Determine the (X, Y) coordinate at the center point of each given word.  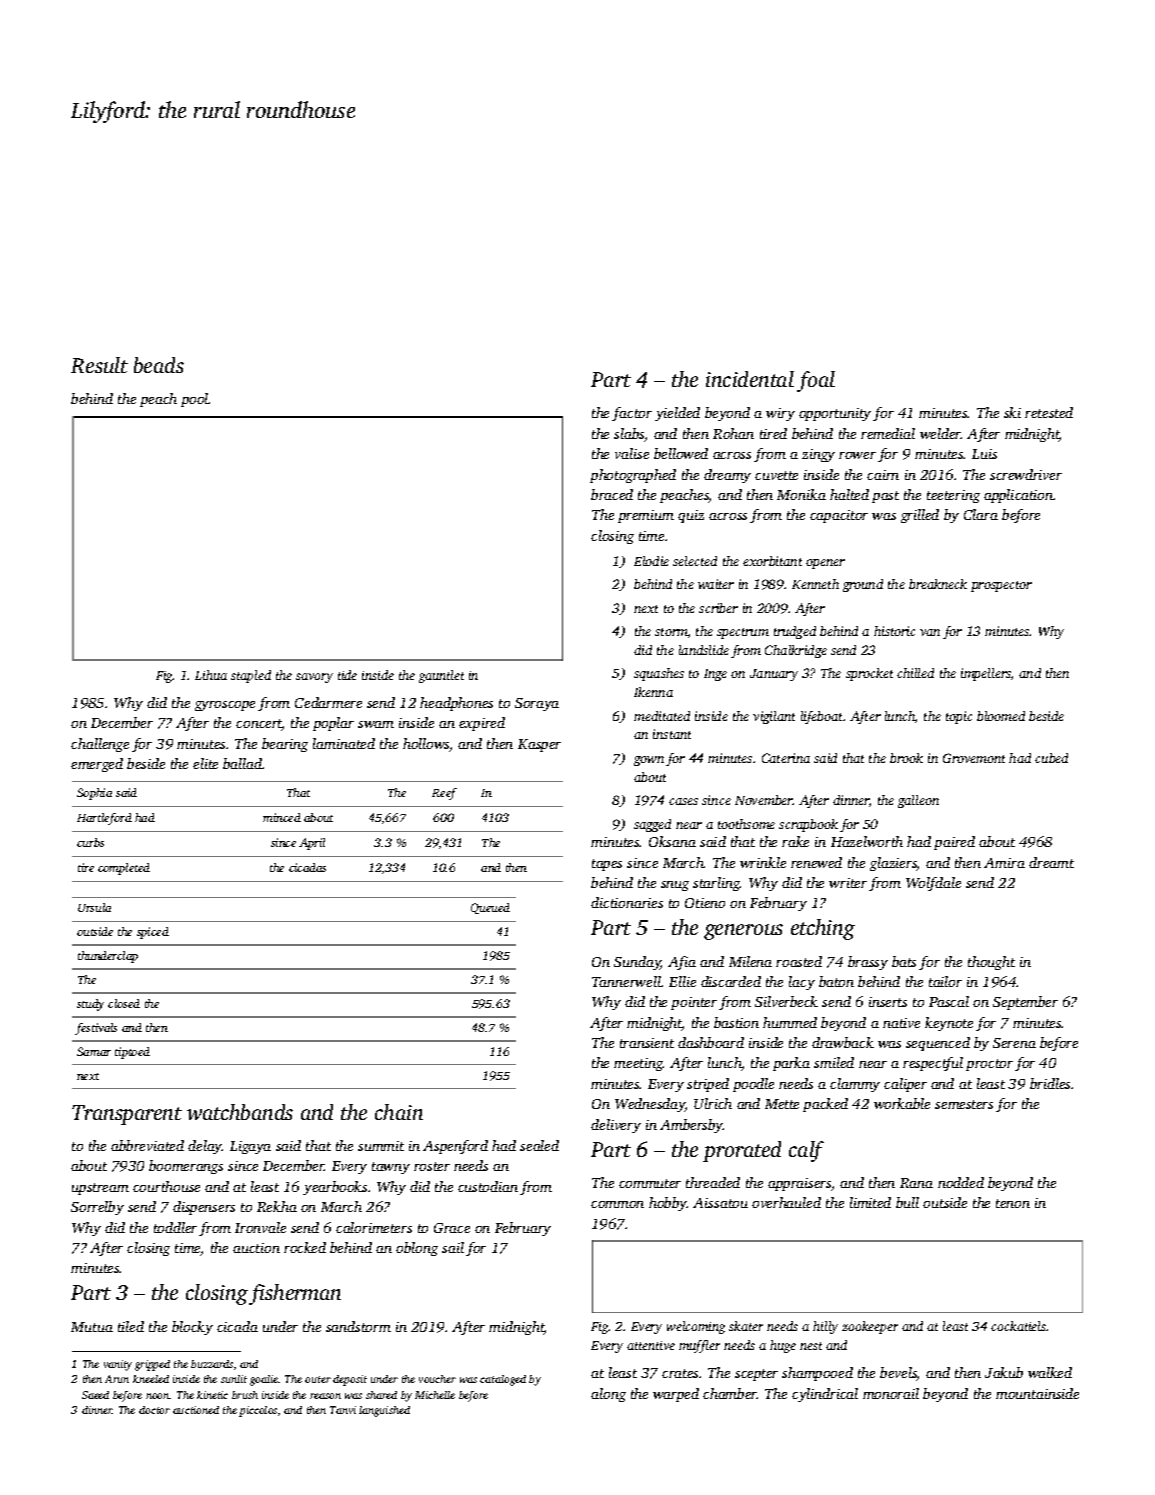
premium (646, 516)
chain (399, 1112)
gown (649, 761)
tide (347, 675)
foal (816, 381)
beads (159, 365)
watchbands (240, 1112)
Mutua (92, 1327)
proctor (989, 1065)
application (1019, 496)
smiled (834, 1062)
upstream (100, 1189)
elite (205, 763)
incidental (750, 379)
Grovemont (974, 758)
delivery (616, 1126)
